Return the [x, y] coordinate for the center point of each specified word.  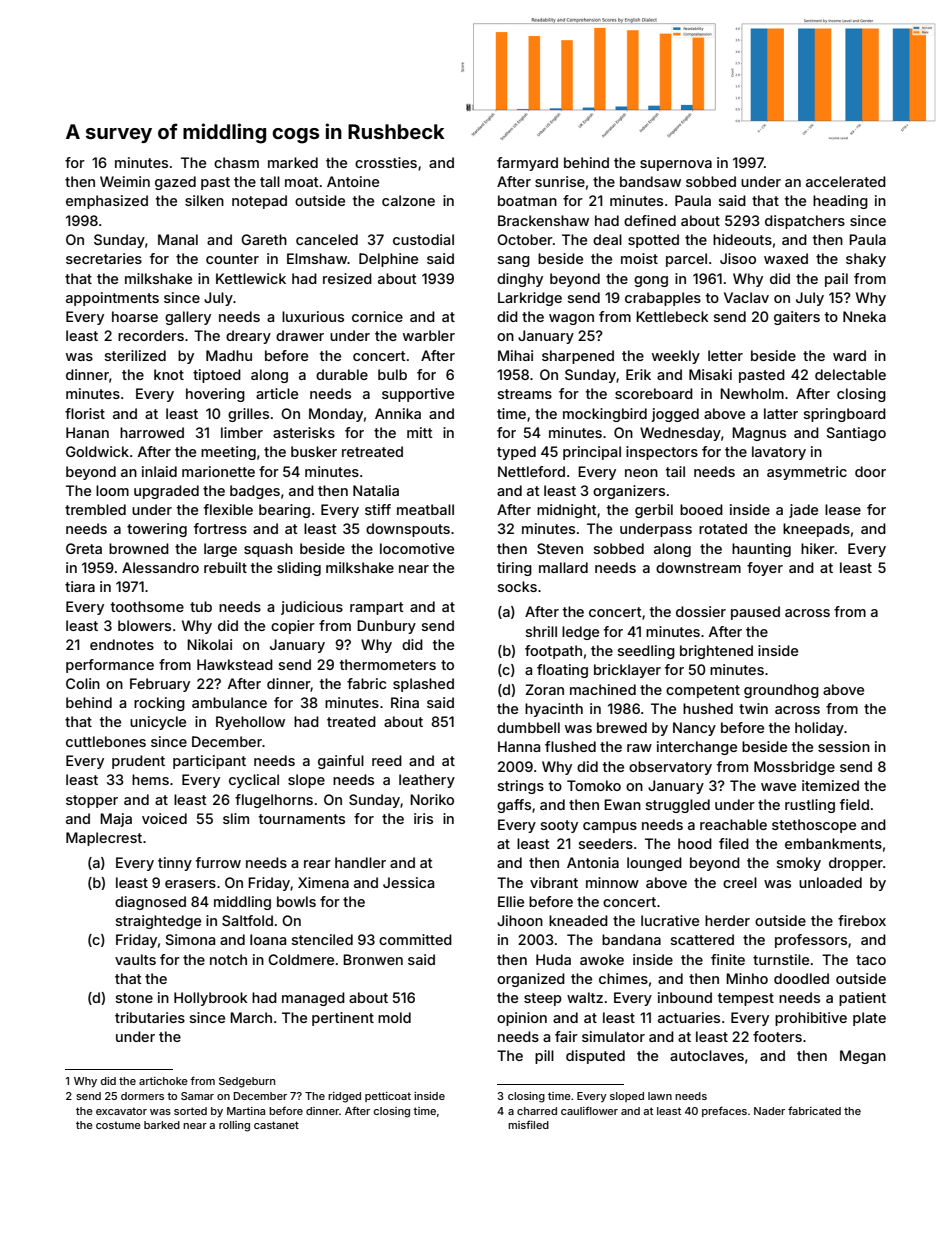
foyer [765, 569]
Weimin [125, 181]
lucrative [670, 920]
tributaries [150, 1017]
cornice [377, 316]
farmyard [527, 164]
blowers [144, 625]
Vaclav [746, 297]
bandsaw [650, 181]
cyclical [254, 781]
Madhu [229, 355]
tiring [514, 569]
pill [544, 1057]
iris [423, 818]
